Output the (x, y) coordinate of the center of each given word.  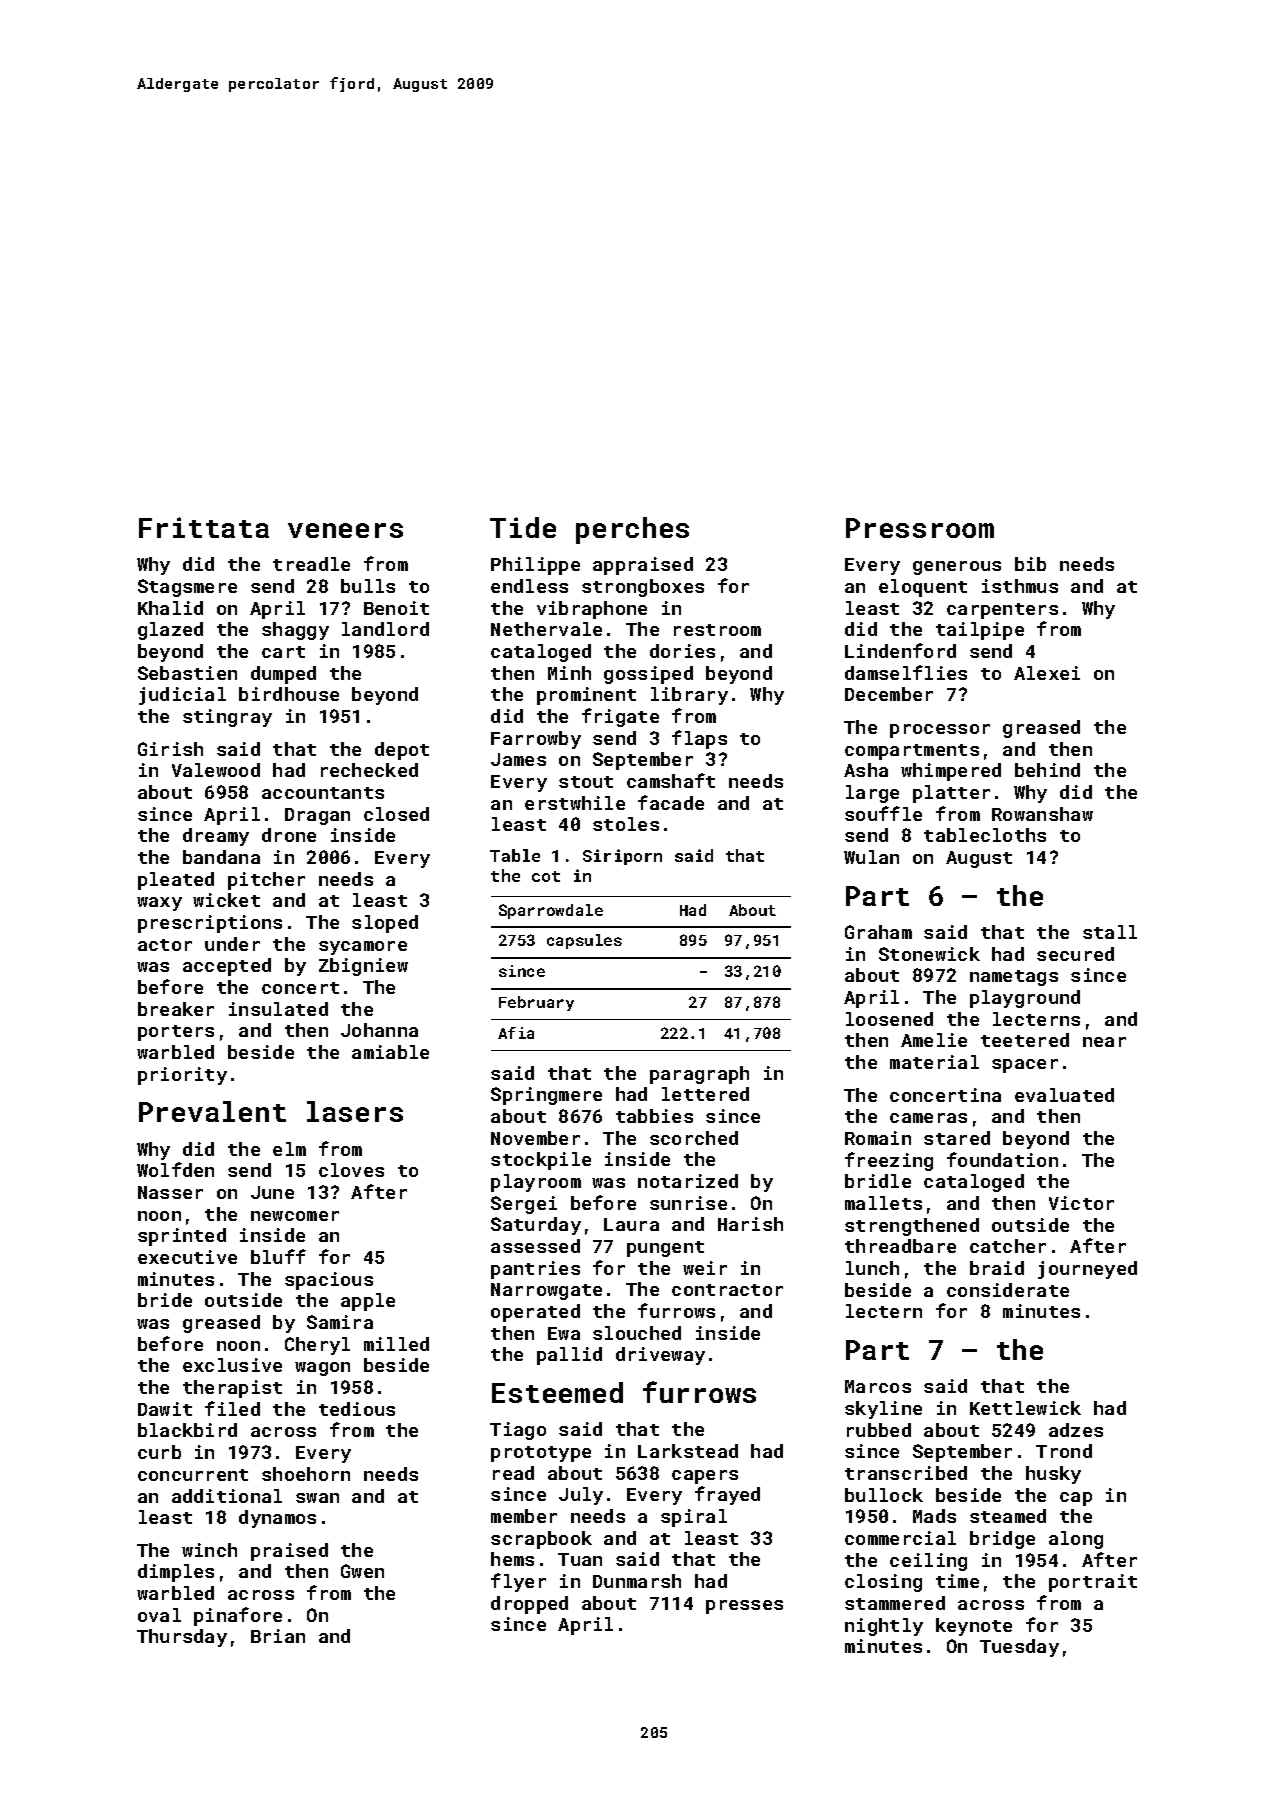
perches (632, 530)
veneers (345, 530)
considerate (1008, 1290)
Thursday (182, 1638)
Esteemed (557, 1392)
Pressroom (920, 528)
